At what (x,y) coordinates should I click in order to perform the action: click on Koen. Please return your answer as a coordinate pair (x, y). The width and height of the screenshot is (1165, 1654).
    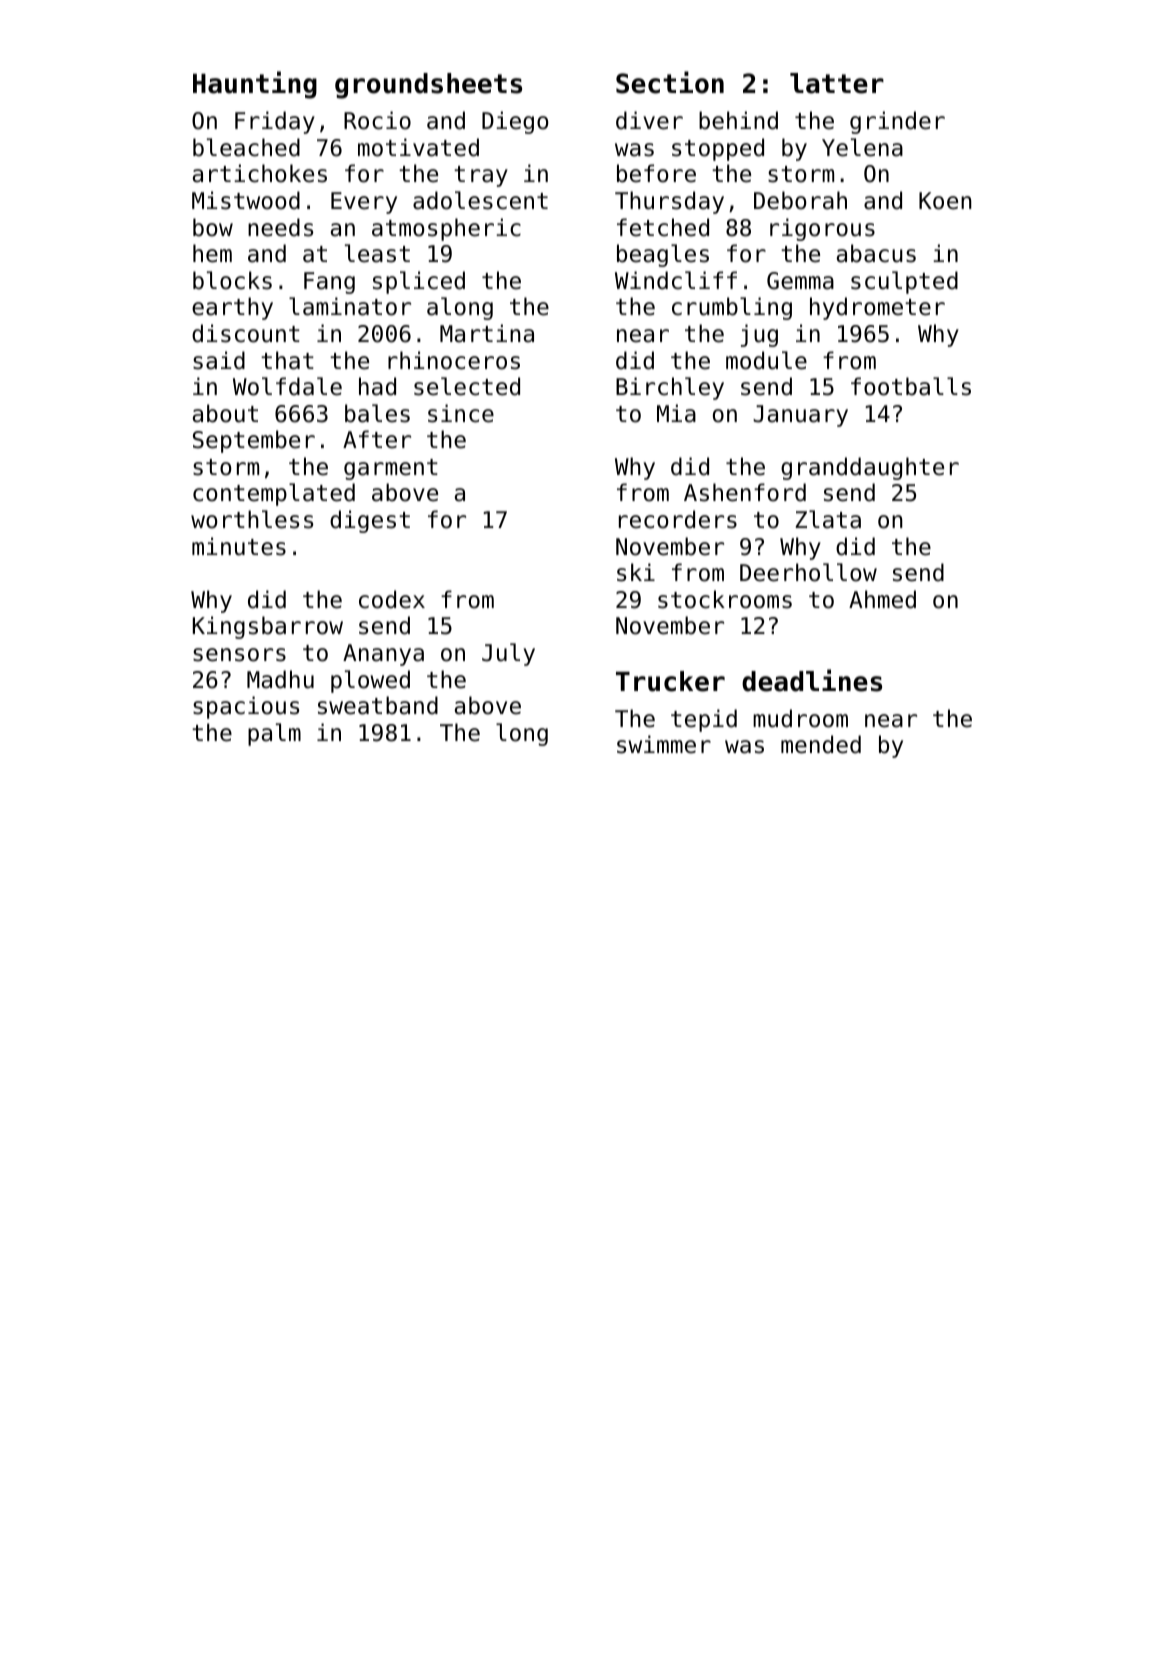
    Looking at the image, I should click on (945, 201).
